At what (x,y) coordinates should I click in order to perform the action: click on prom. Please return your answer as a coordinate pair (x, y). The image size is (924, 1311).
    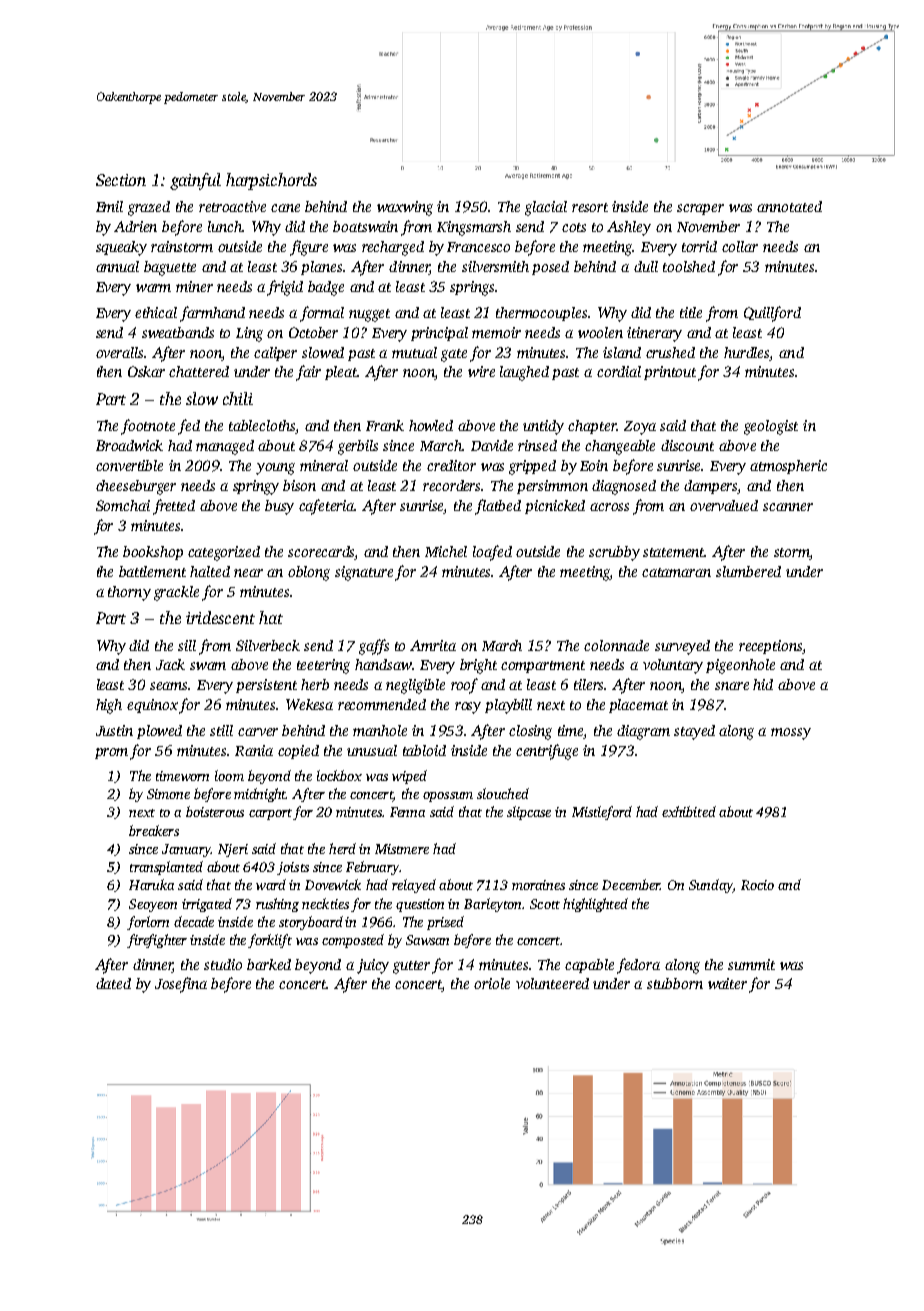
    Looking at the image, I should click on (111, 753).
